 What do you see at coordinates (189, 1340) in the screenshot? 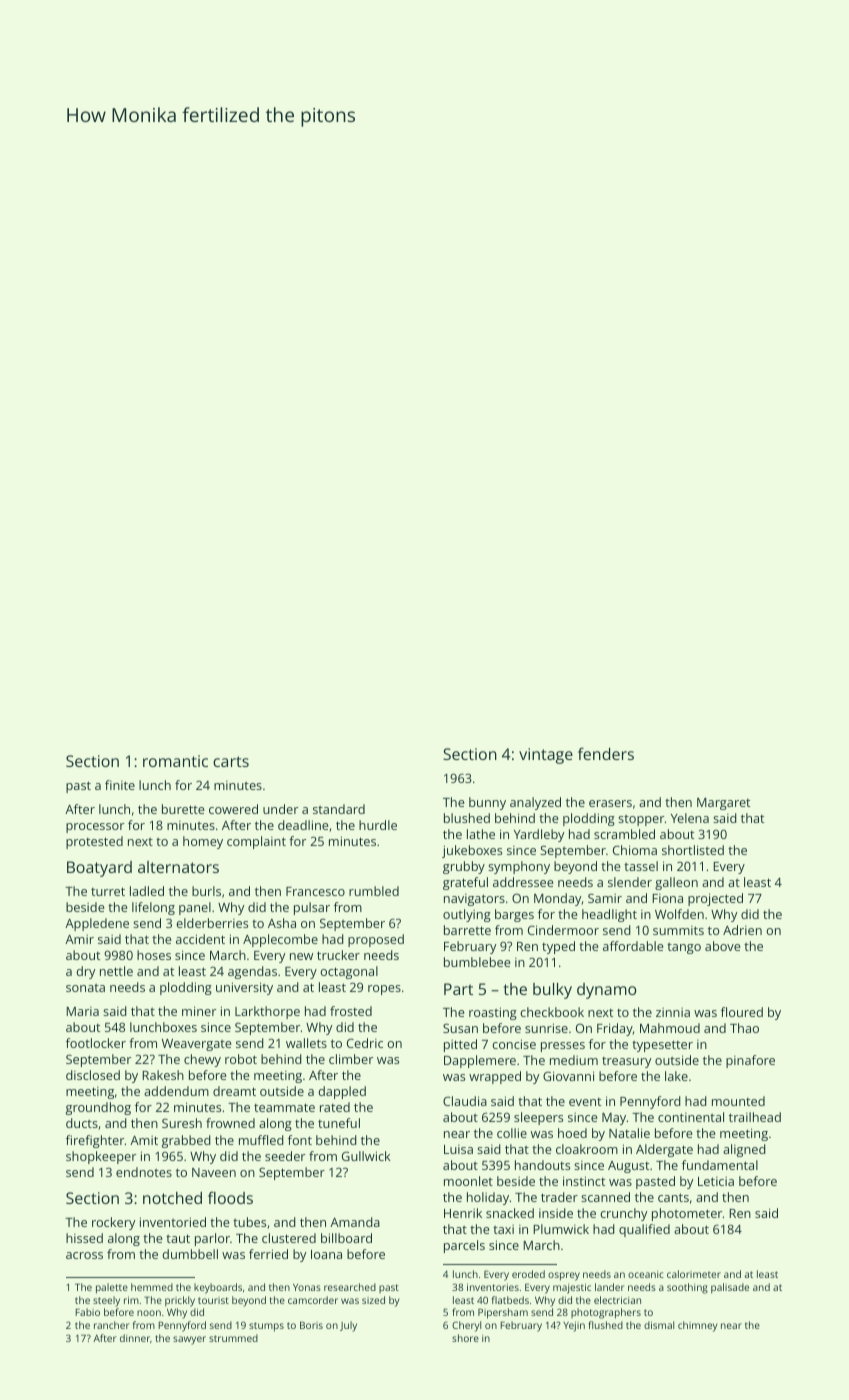
I see `sawyer` at bounding box center [189, 1340].
